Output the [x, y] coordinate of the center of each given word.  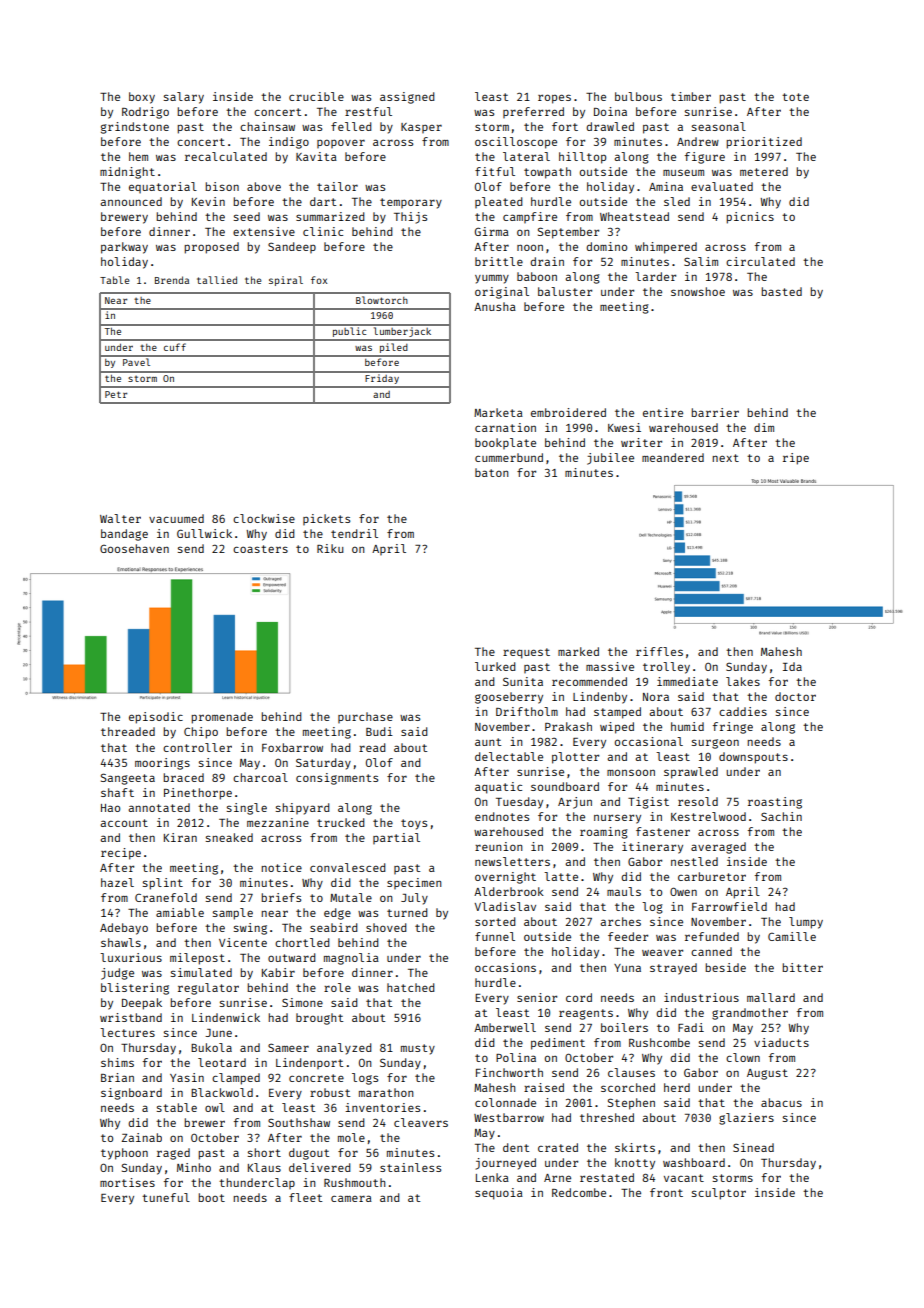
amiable [180, 912]
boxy [142, 98]
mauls [624, 891]
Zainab [142, 1137]
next [725, 458]
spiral [286, 281]
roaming [604, 833]
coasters [260, 549]
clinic [323, 231]
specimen [414, 883]
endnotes [502, 816]
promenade [222, 718]
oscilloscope [516, 143]
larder [655, 276]
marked [578, 651]
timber [691, 96]
